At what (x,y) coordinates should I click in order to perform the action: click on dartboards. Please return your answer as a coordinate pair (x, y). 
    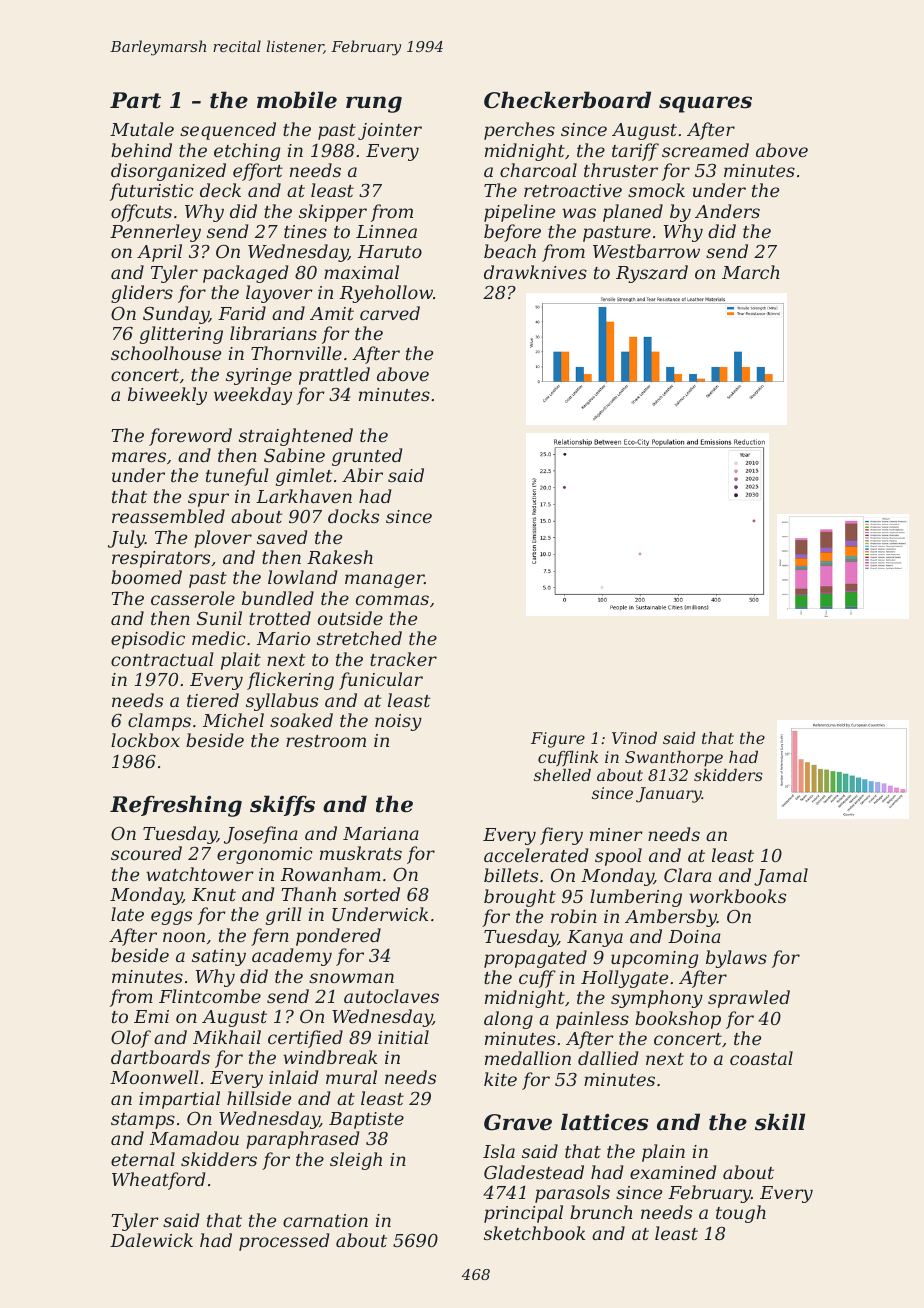
    Looking at the image, I should click on (160, 1057).
